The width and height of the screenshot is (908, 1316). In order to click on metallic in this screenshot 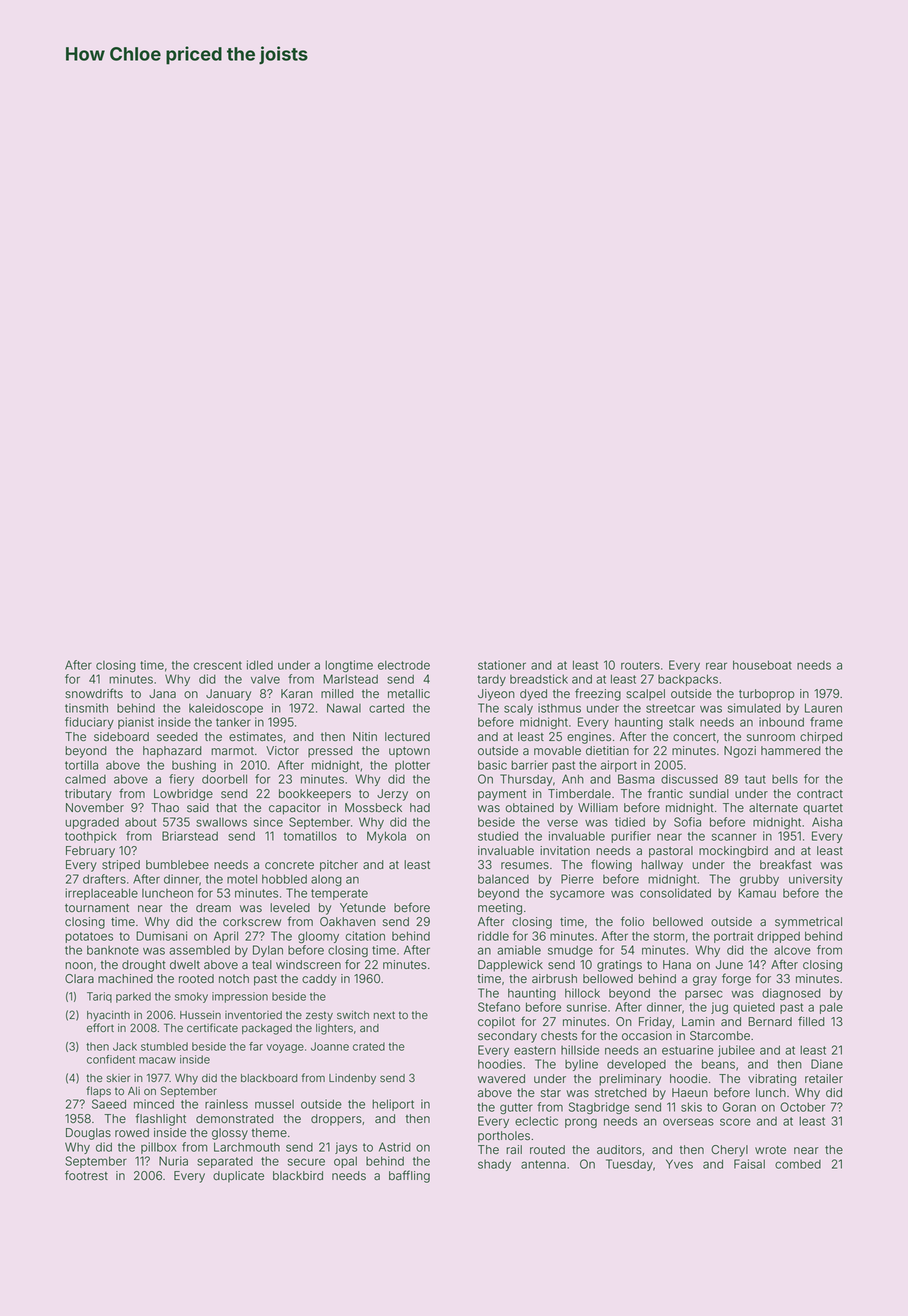, I will do `click(409, 694)`.
